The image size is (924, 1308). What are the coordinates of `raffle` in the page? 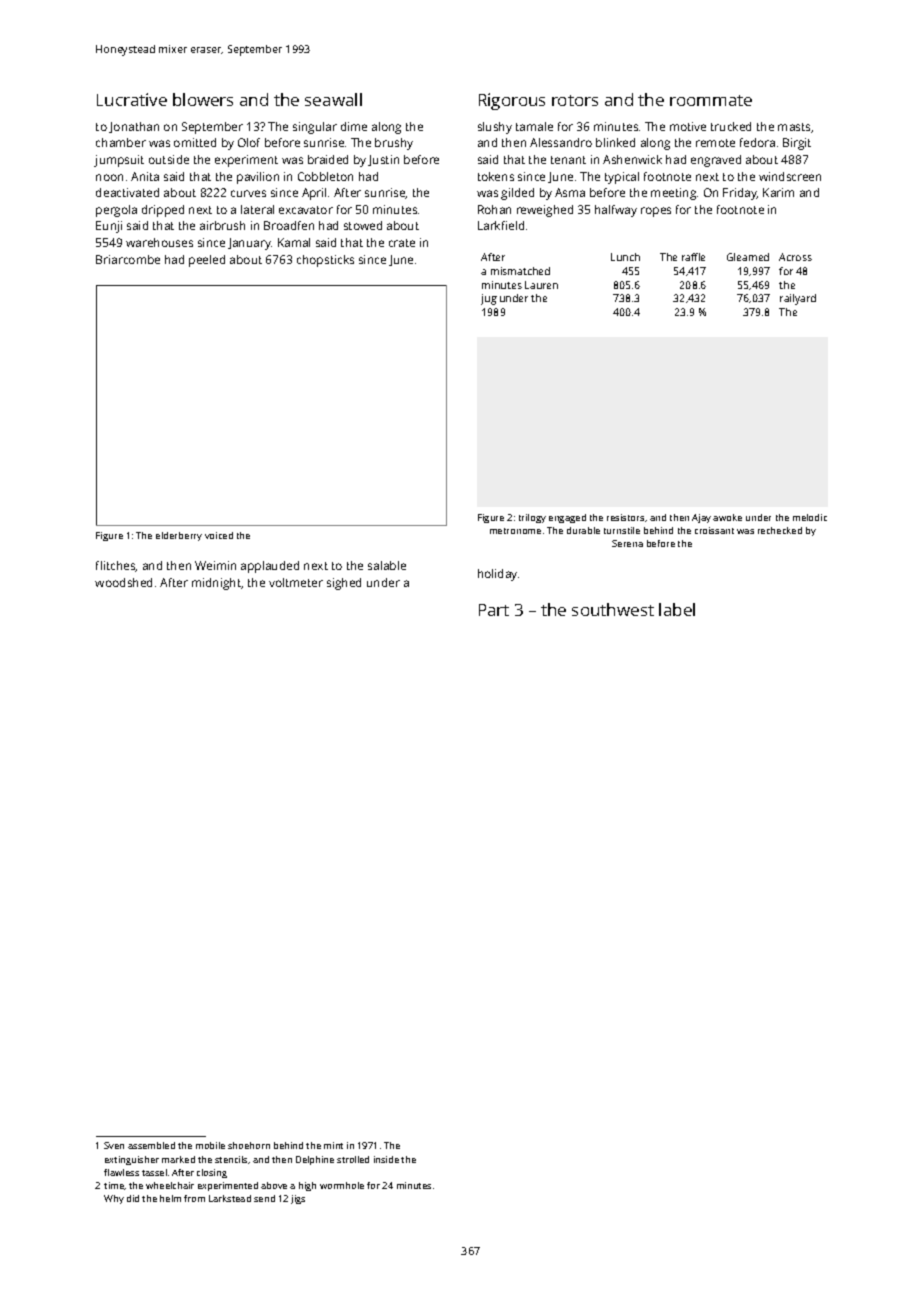 It's located at (693, 257).
